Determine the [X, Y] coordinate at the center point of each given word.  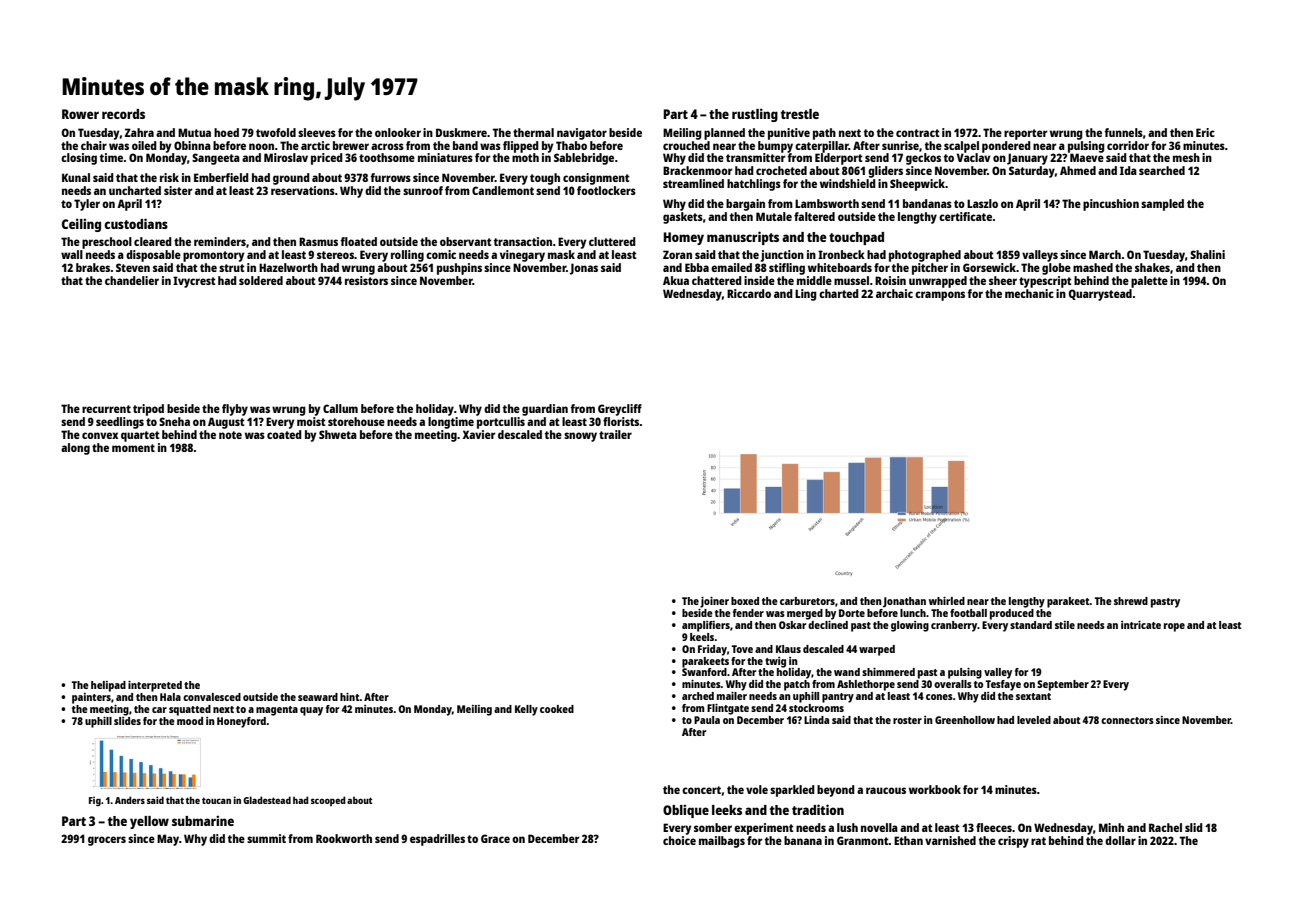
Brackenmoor [697, 170]
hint [350, 697]
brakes [93, 267]
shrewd [1131, 601]
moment [133, 448]
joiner [714, 602]
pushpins [459, 269]
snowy [580, 437]
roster [907, 720]
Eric [1205, 132]
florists [621, 421]
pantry [838, 698]
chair [94, 145]
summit [266, 838]
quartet [140, 436]
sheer [1003, 280]
